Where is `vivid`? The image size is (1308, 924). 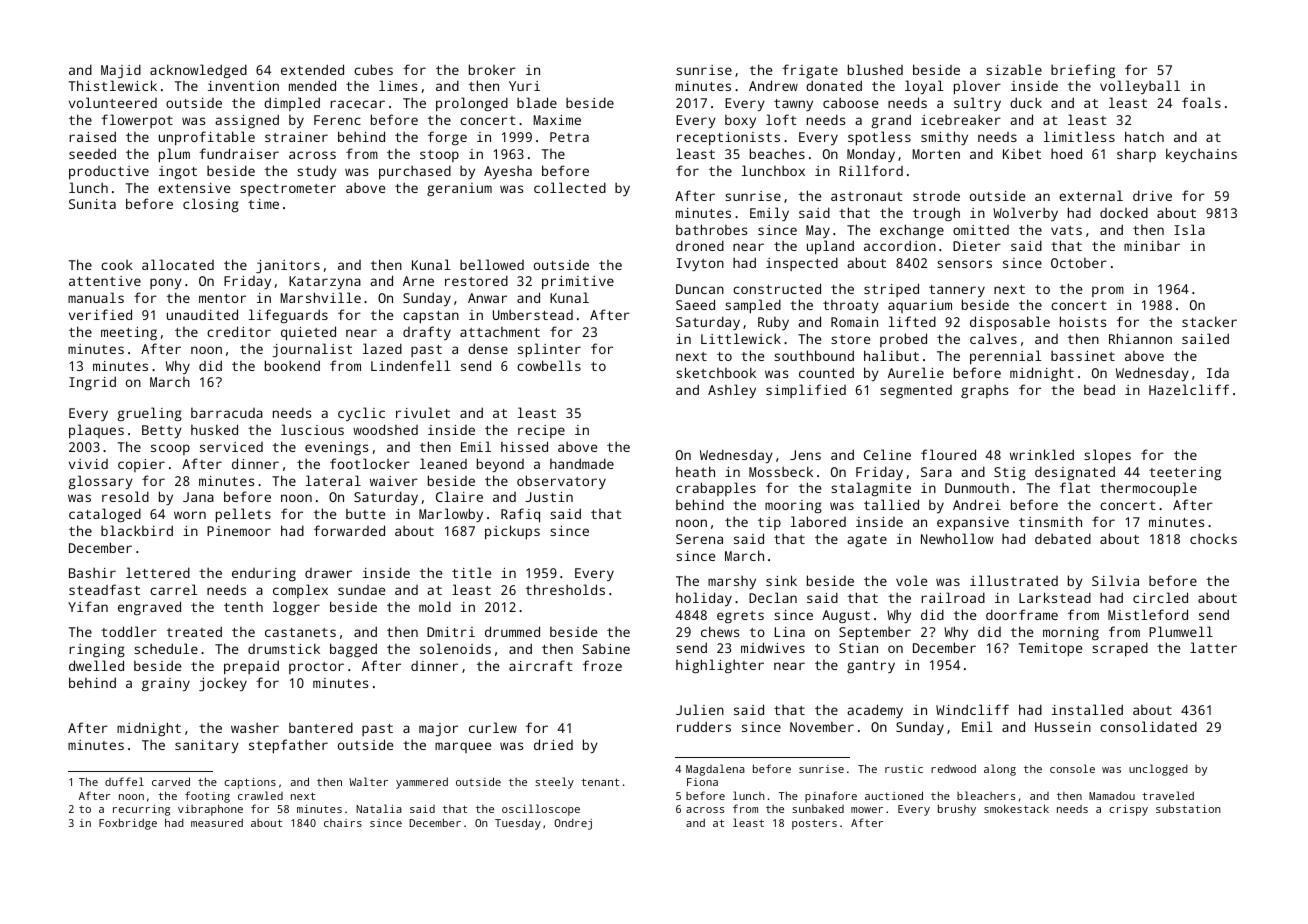
vivid is located at coordinates (88, 464).
